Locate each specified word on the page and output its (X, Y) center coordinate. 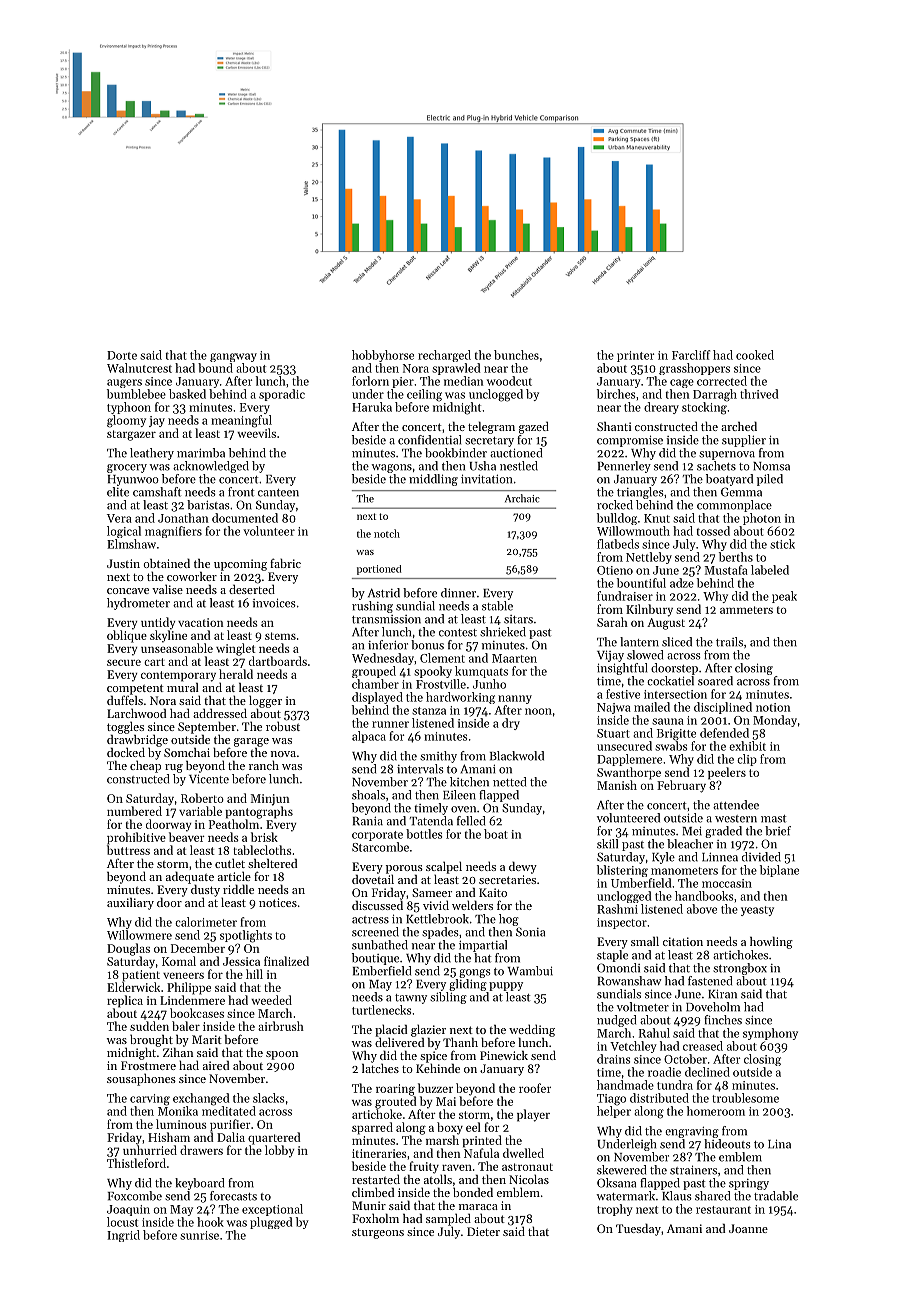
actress (370, 920)
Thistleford (136, 1163)
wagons (391, 468)
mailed (652, 707)
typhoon (129, 408)
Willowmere (139, 935)
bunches (516, 355)
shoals (368, 795)
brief (778, 831)
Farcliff (691, 355)
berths (736, 557)
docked (126, 752)
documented (245, 518)
